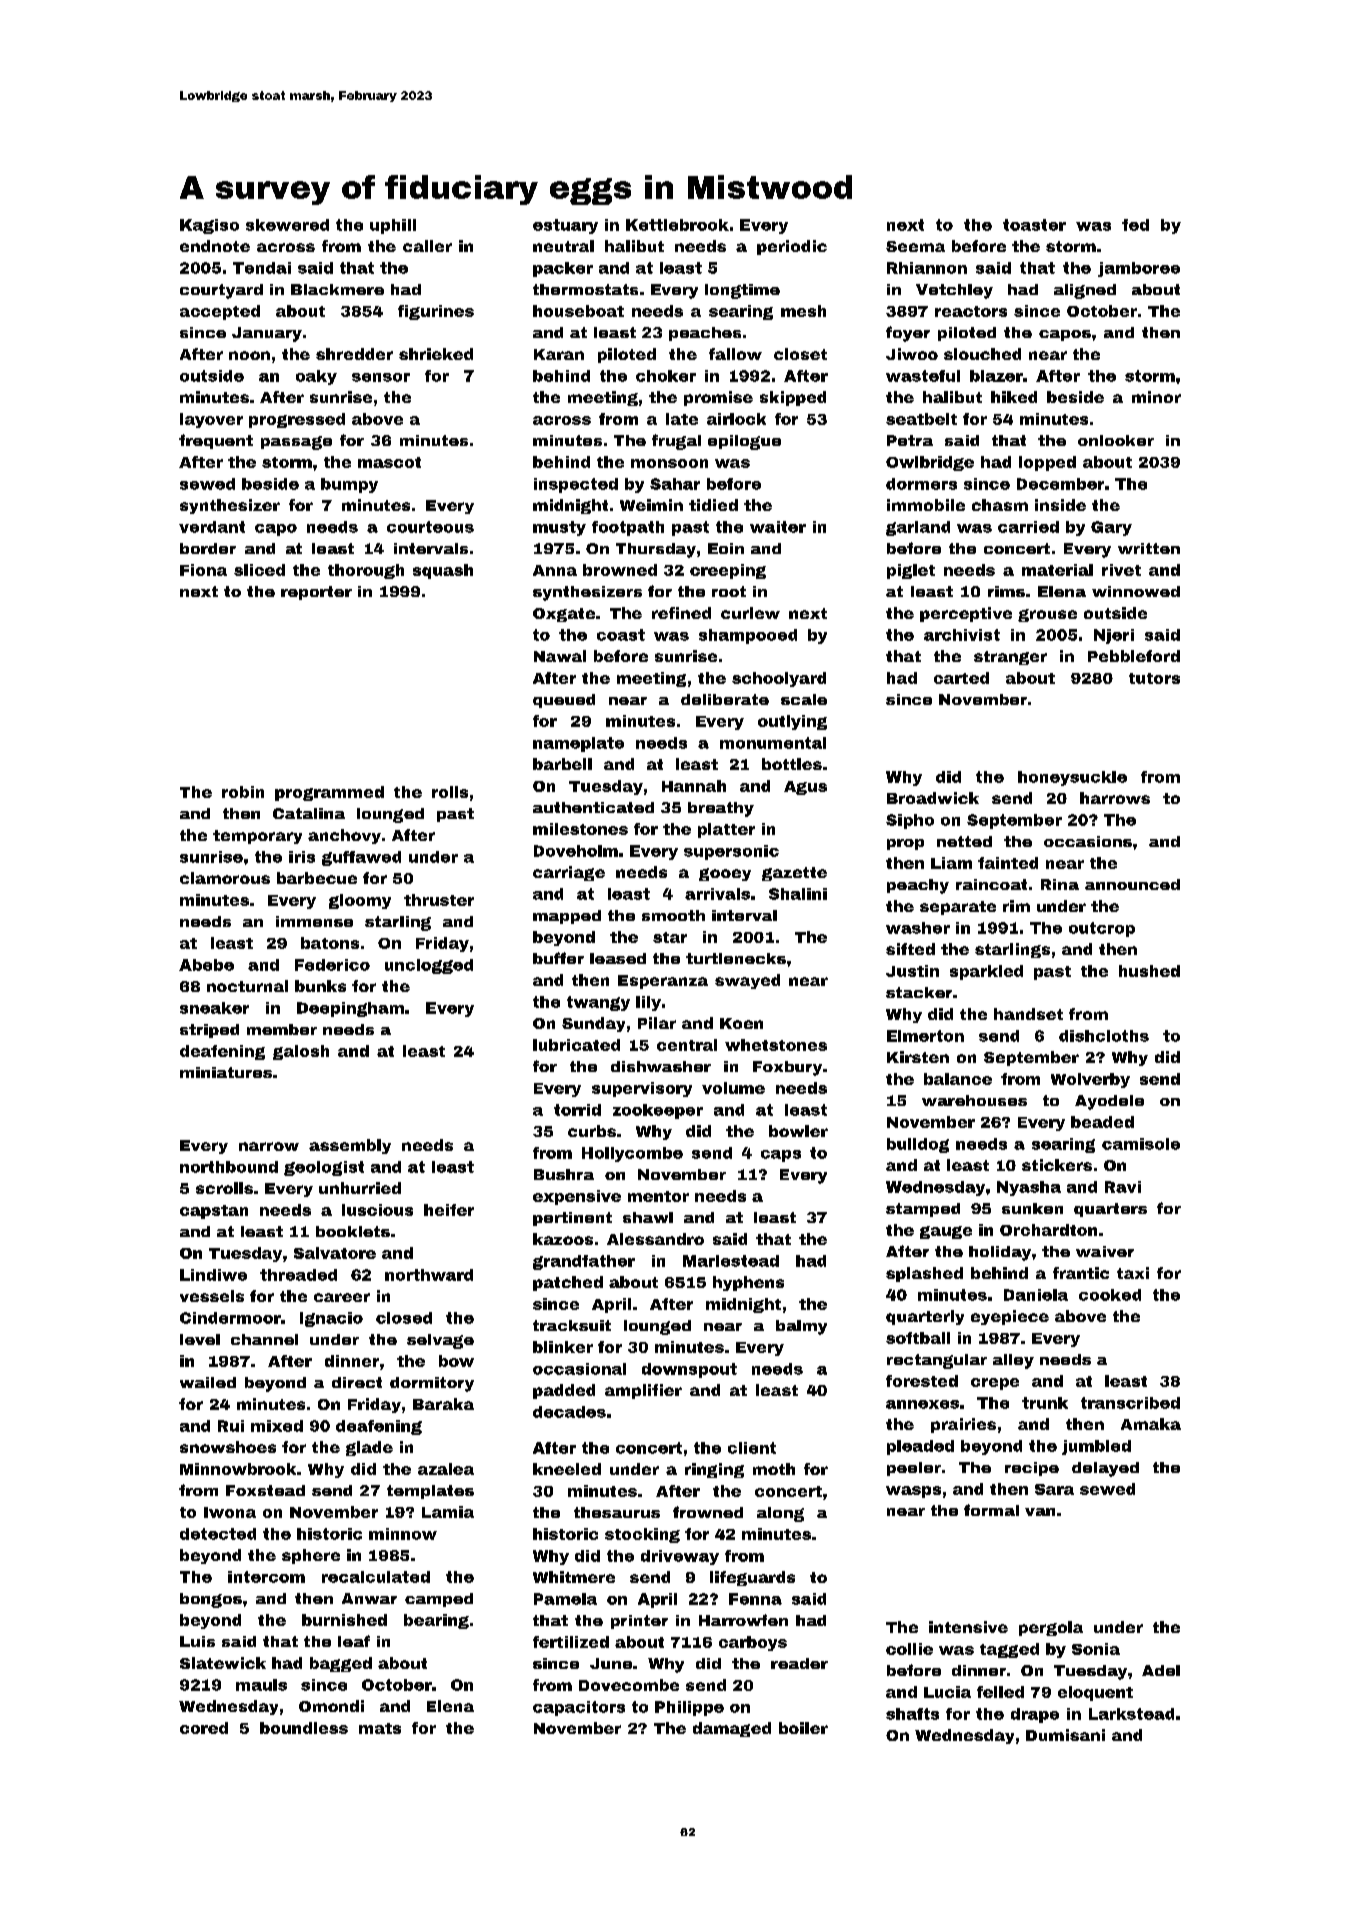 This document has width=1360, height=1923. I want to click on thruster, so click(439, 900).
